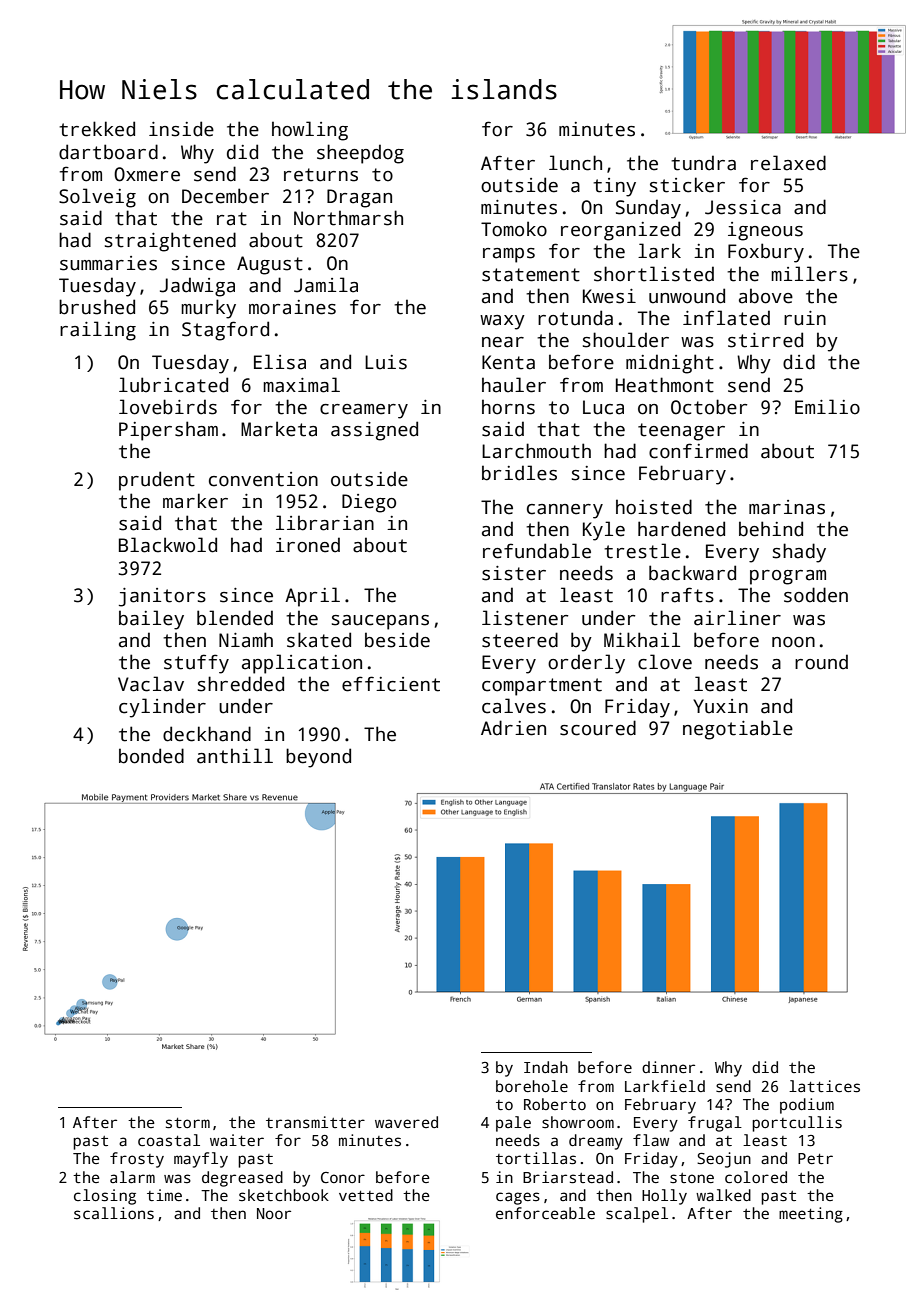 The image size is (924, 1308). What do you see at coordinates (310, 131) in the screenshot?
I see `howling` at bounding box center [310, 131].
